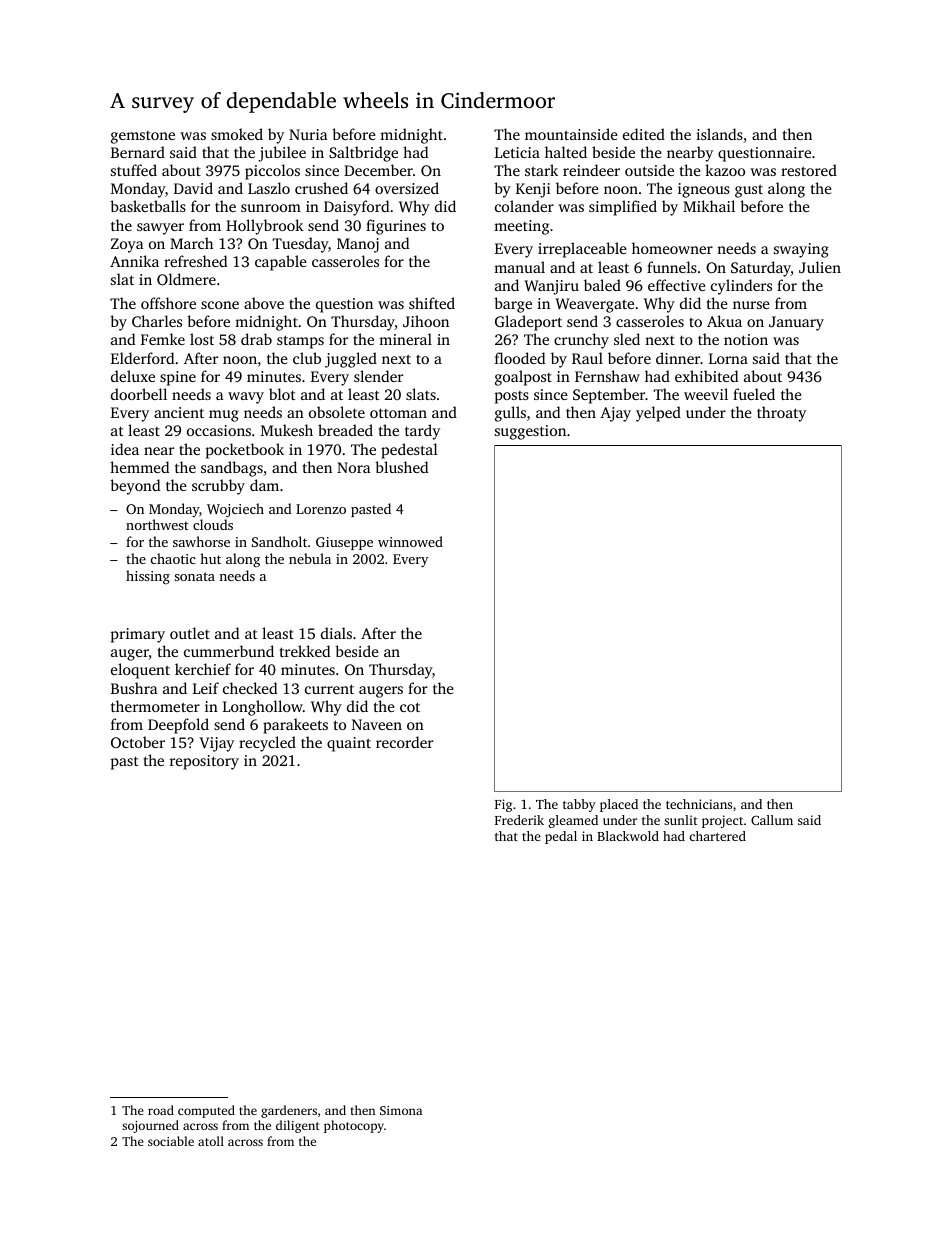  What do you see at coordinates (519, 820) in the page?
I see `Frederik` at bounding box center [519, 820].
